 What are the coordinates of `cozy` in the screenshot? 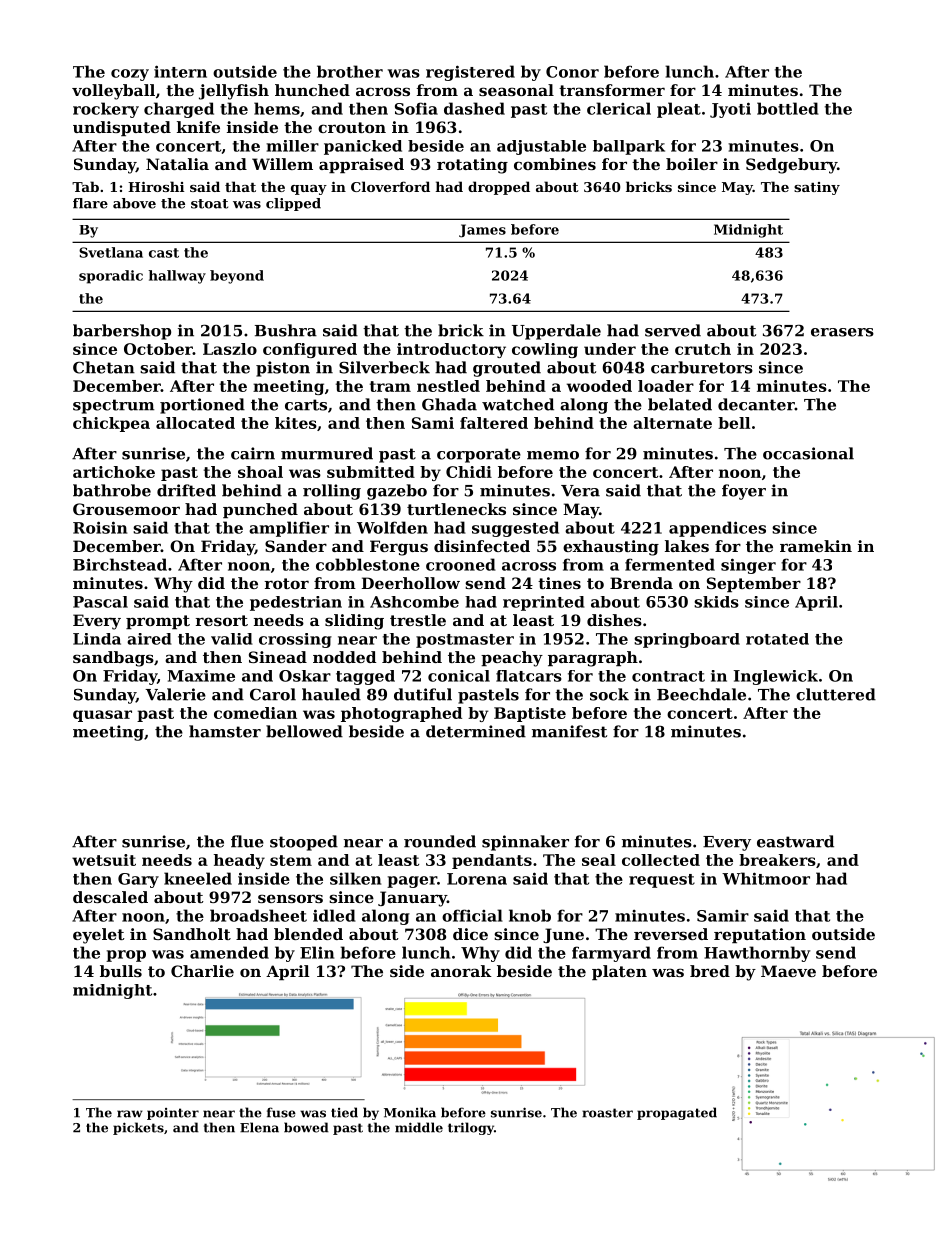 It's located at (130, 75).
